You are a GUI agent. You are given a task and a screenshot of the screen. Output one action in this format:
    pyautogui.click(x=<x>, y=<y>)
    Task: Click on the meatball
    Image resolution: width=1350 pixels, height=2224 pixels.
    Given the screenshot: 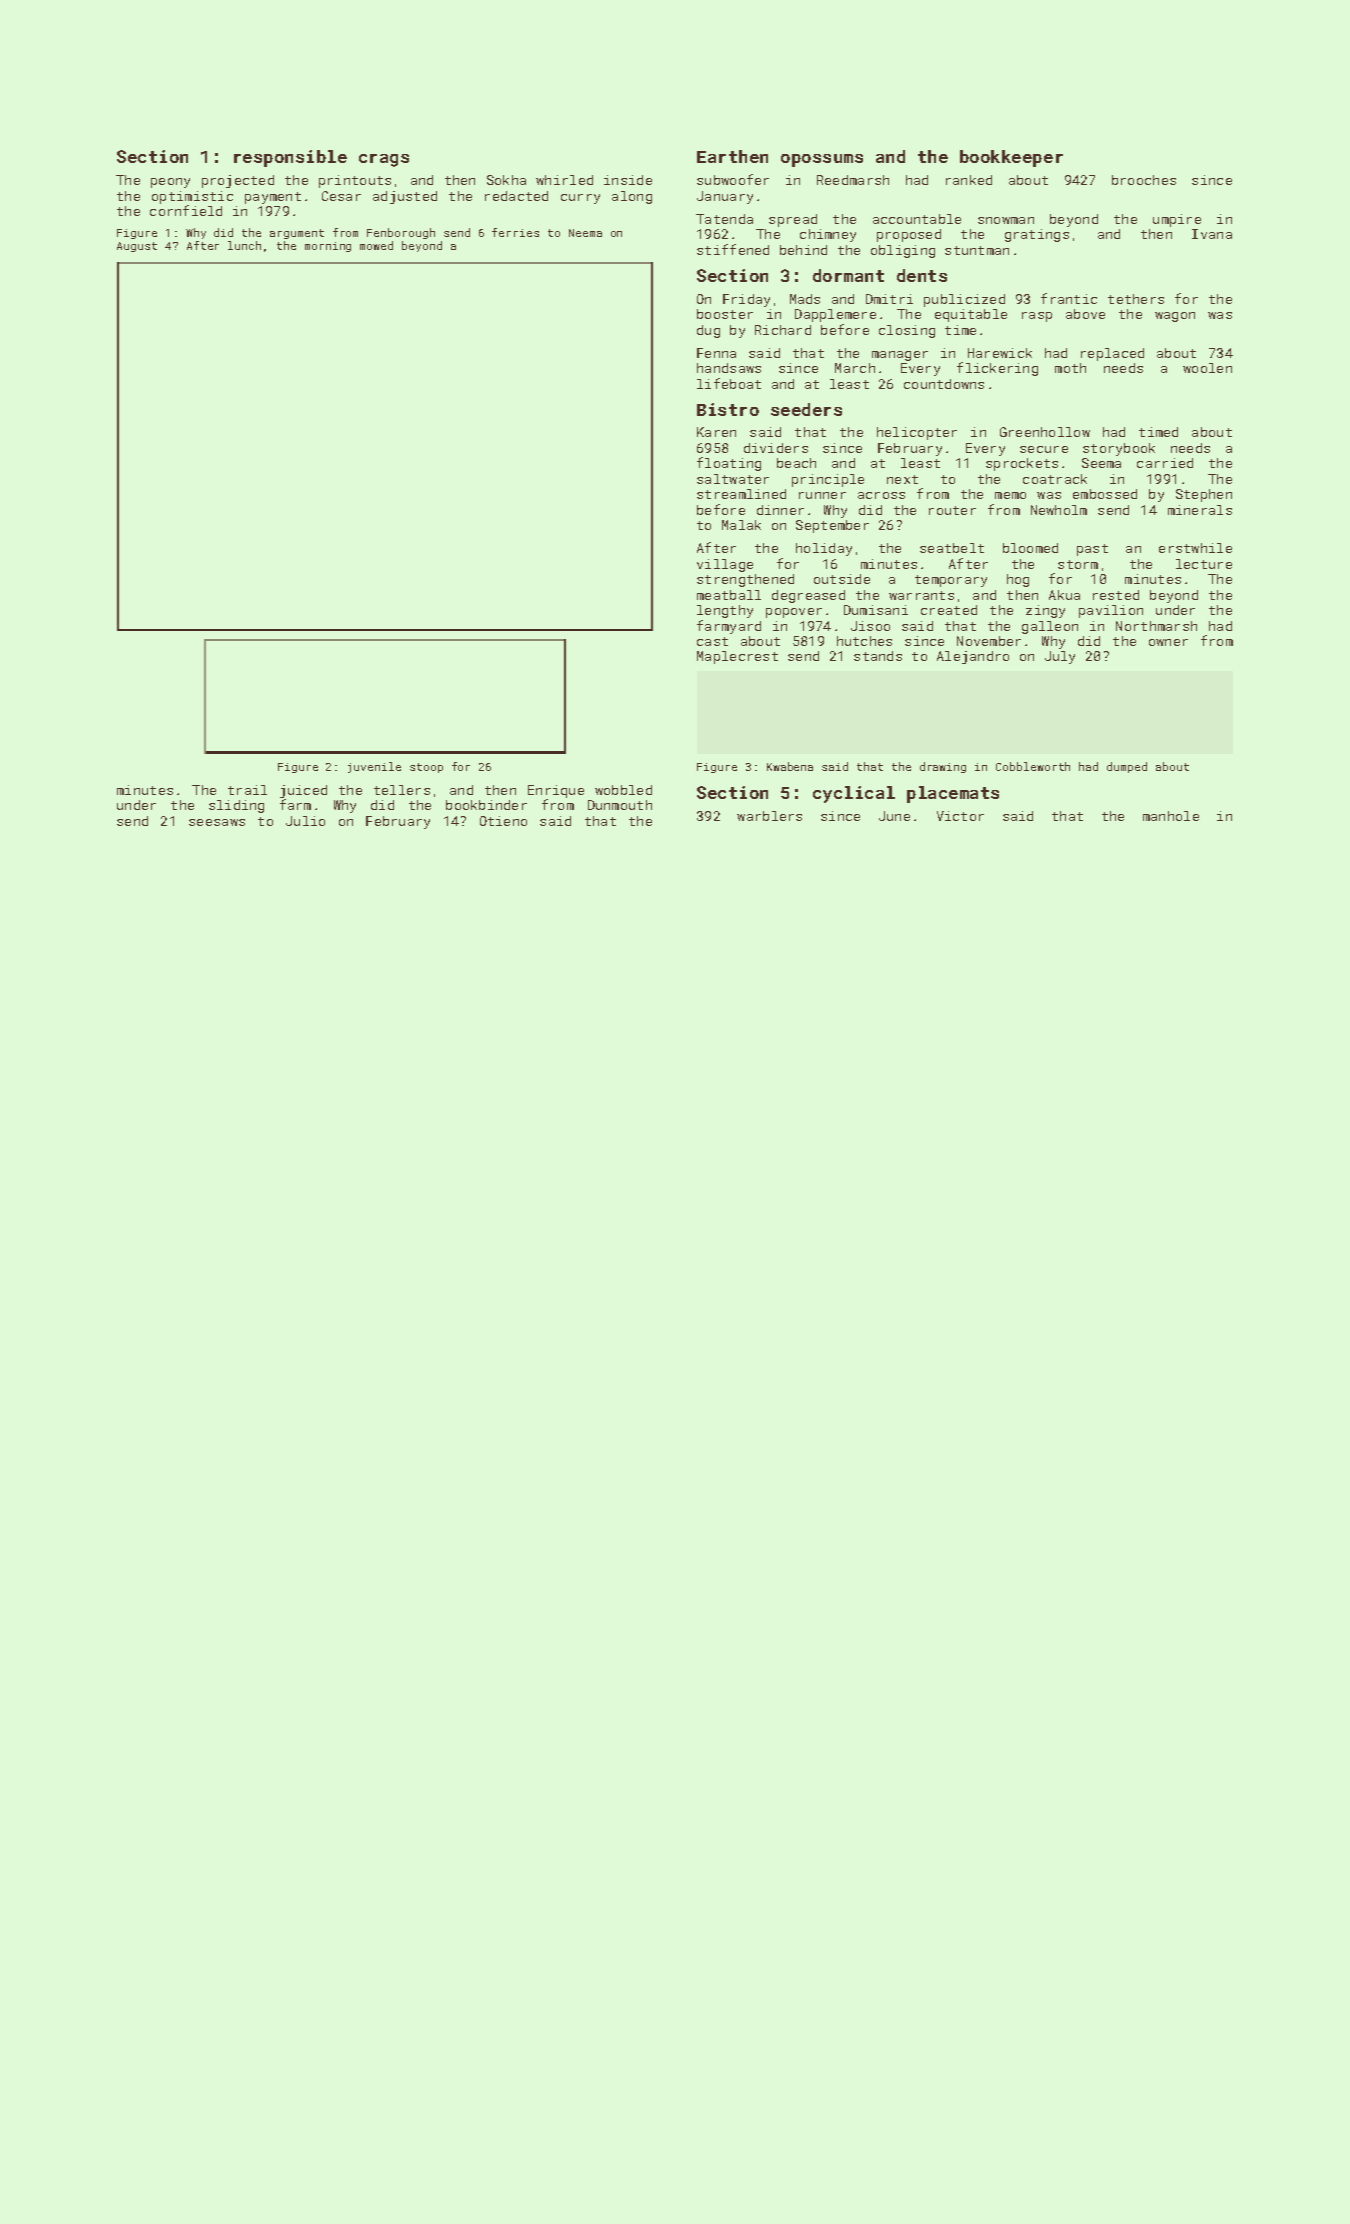 What is the action you would take?
    pyautogui.click(x=729, y=595)
